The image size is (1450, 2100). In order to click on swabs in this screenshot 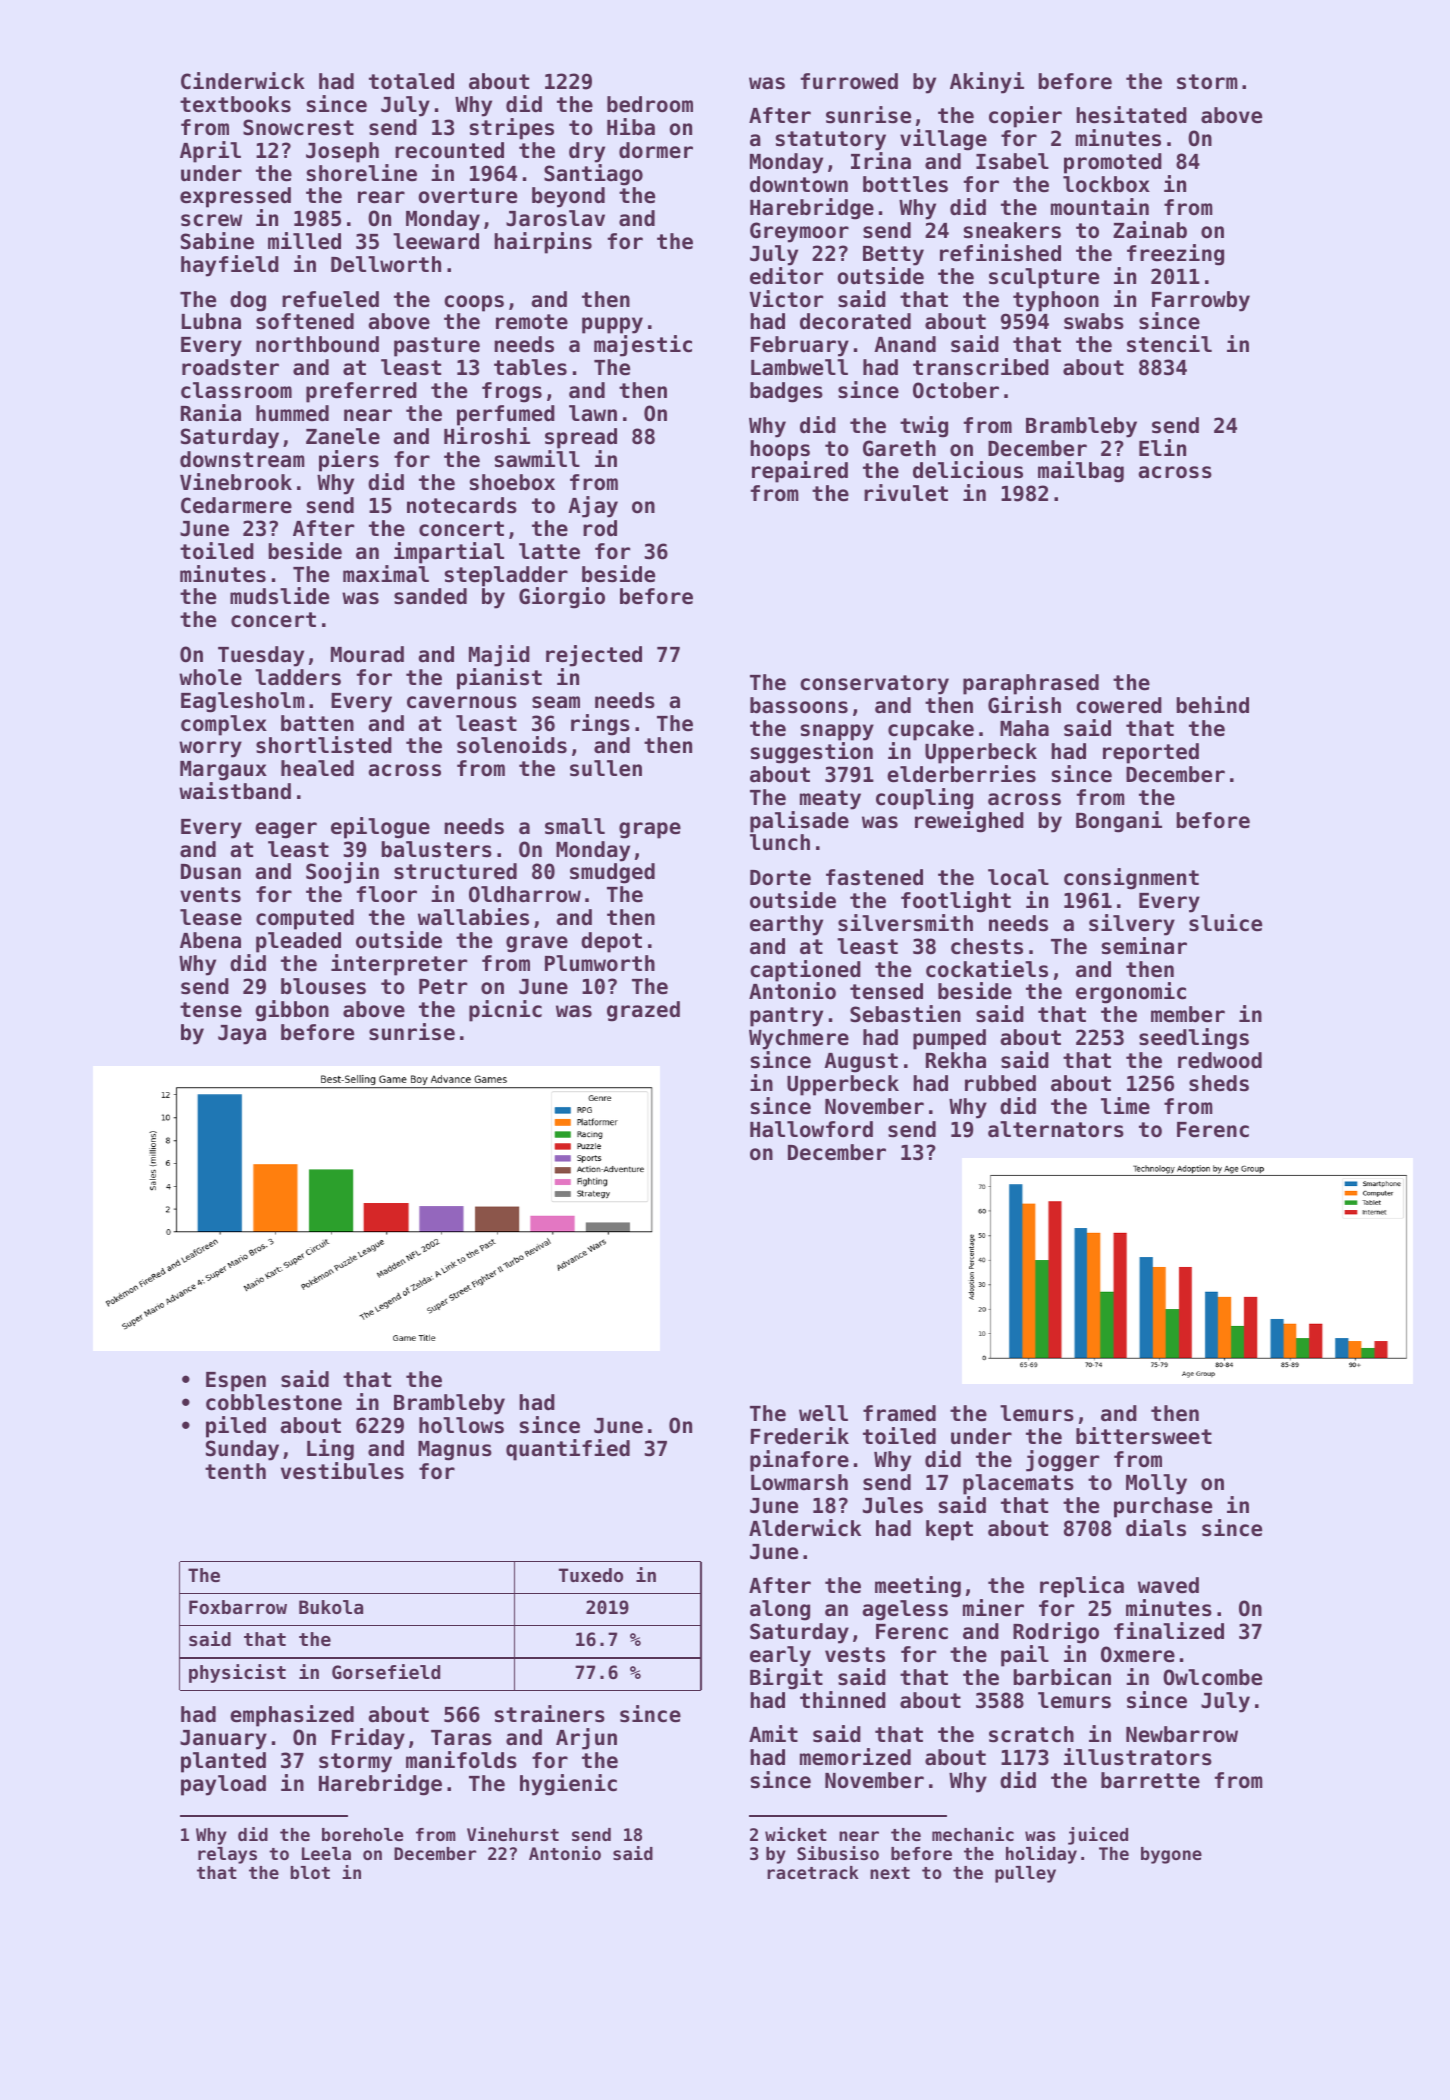, I will do `click(1094, 321)`.
